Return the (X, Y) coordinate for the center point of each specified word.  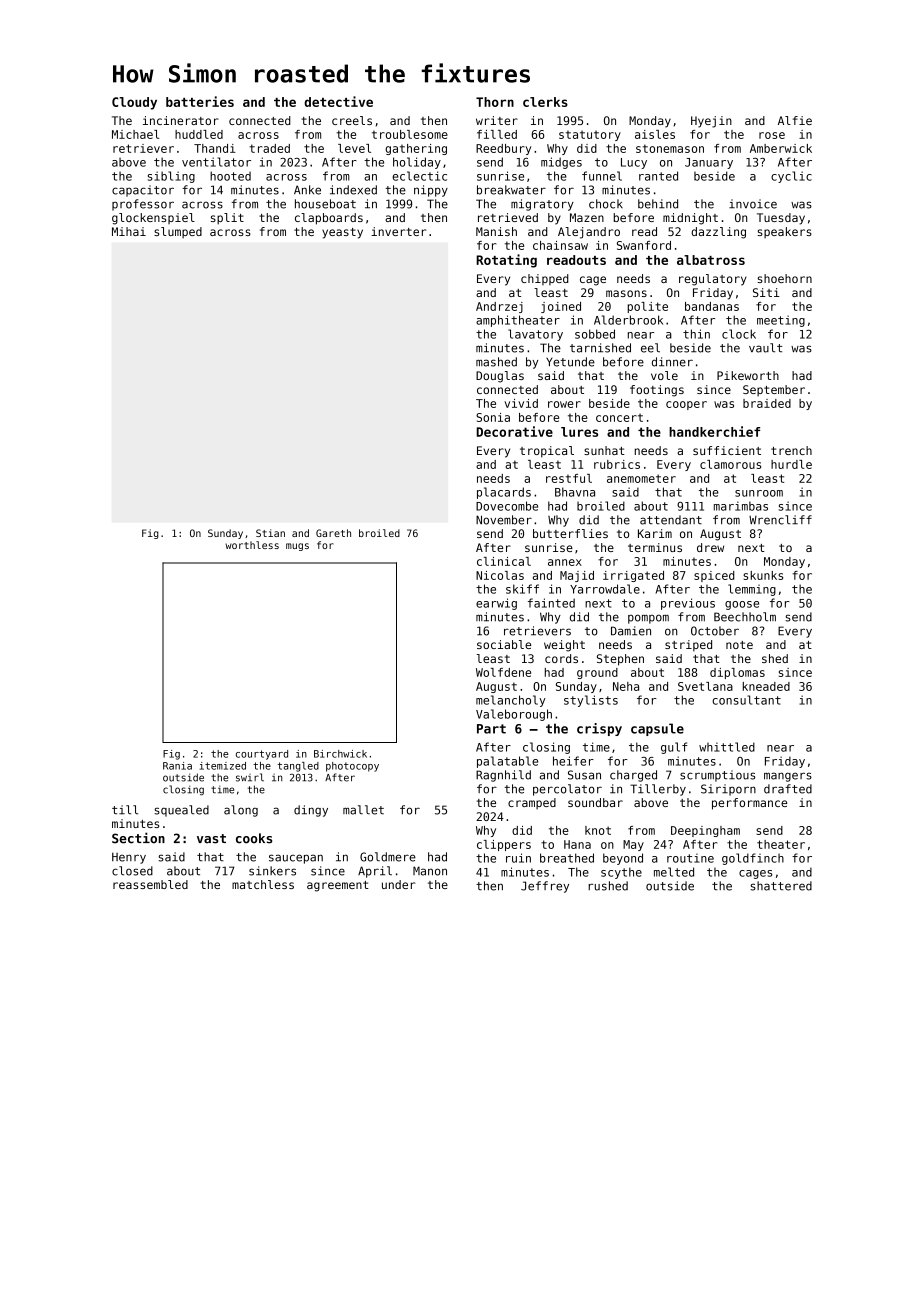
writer (497, 120)
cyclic (791, 177)
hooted (230, 176)
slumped (178, 232)
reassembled (150, 884)
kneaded (766, 686)
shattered (781, 886)
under (399, 884)
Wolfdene (503, 672)
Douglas (500, 377)
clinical (504, 561)
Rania (177, 766)
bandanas (712, 306)
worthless (252, 545)
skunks (763, 575)
